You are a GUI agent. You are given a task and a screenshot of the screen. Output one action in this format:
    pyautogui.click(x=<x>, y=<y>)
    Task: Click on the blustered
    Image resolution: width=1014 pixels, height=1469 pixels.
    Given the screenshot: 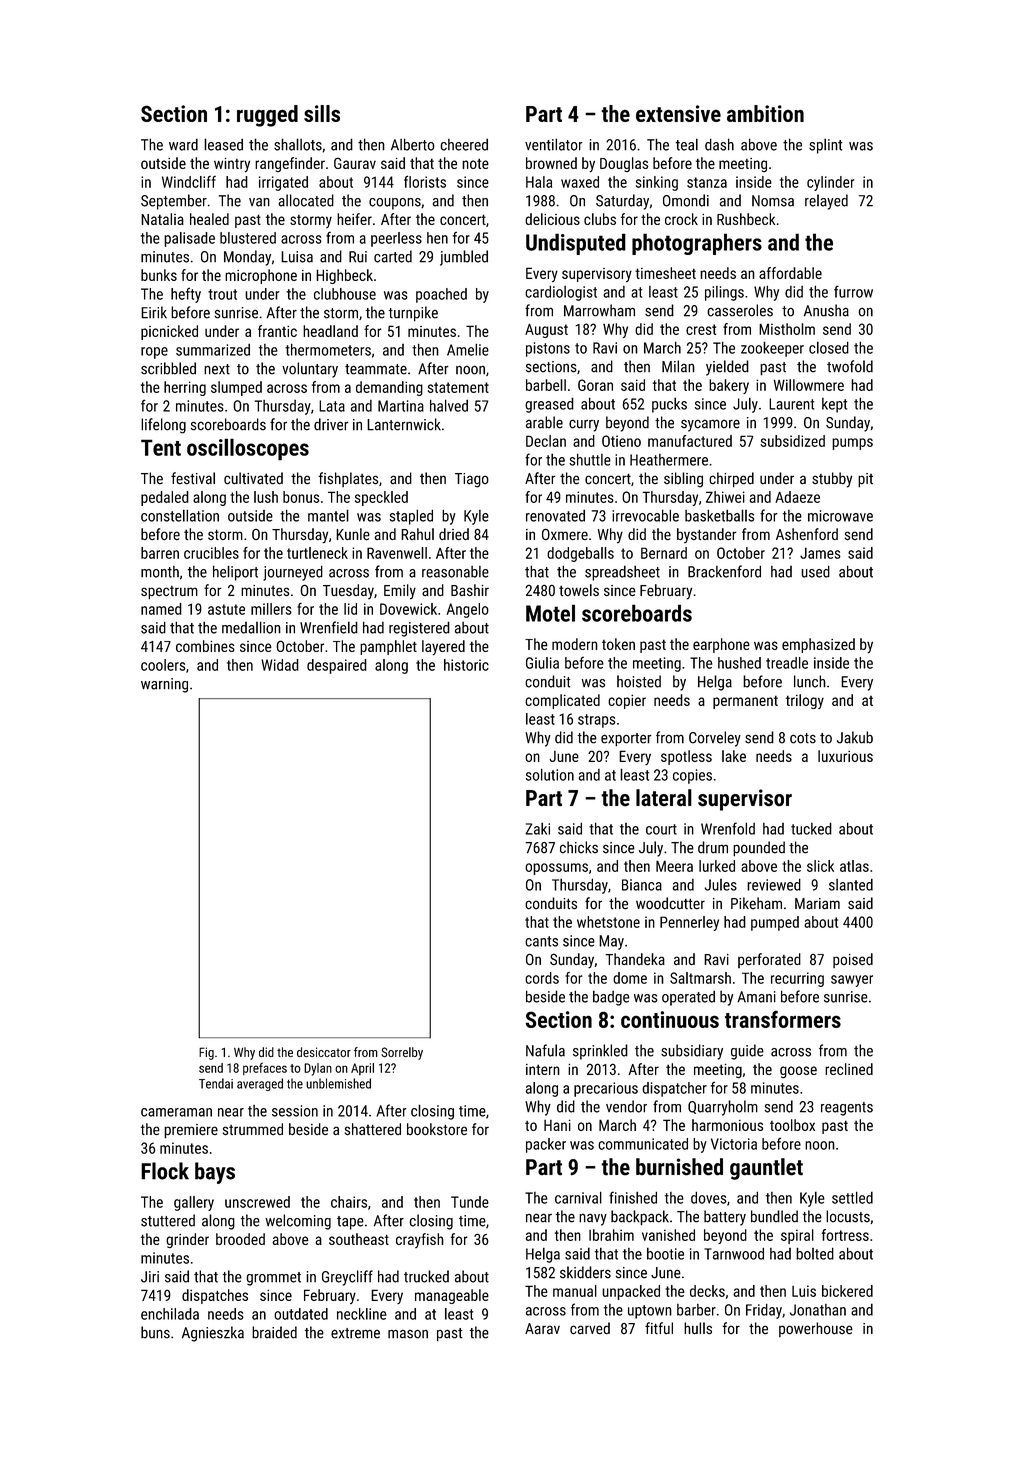 What is the action you would take?
    pyautogui.click(x=248, y=238)
